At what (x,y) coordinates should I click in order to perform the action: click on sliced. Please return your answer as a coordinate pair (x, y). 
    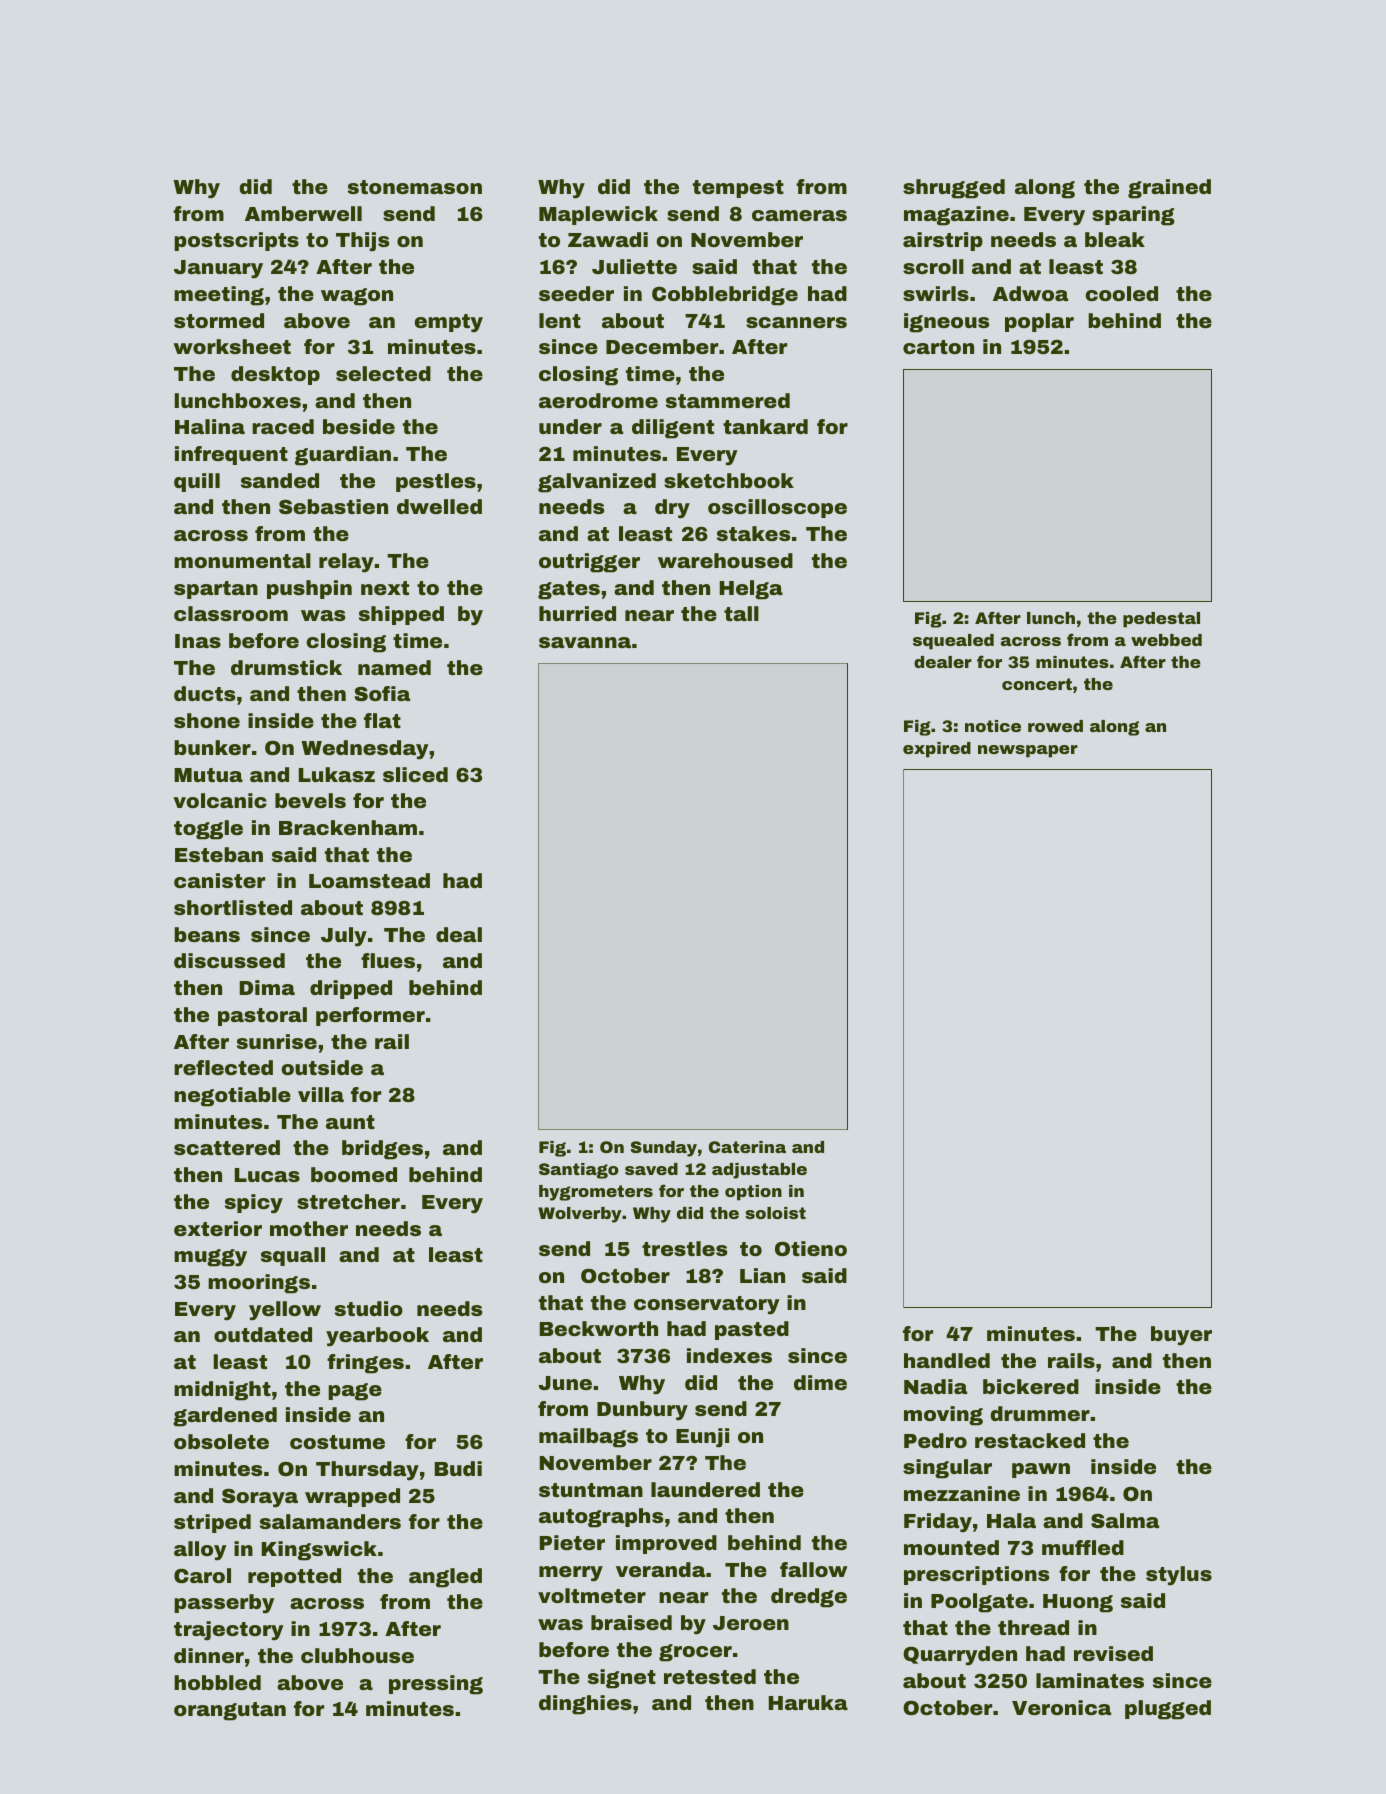
    Looking at the image, I should click on (415, 774).
